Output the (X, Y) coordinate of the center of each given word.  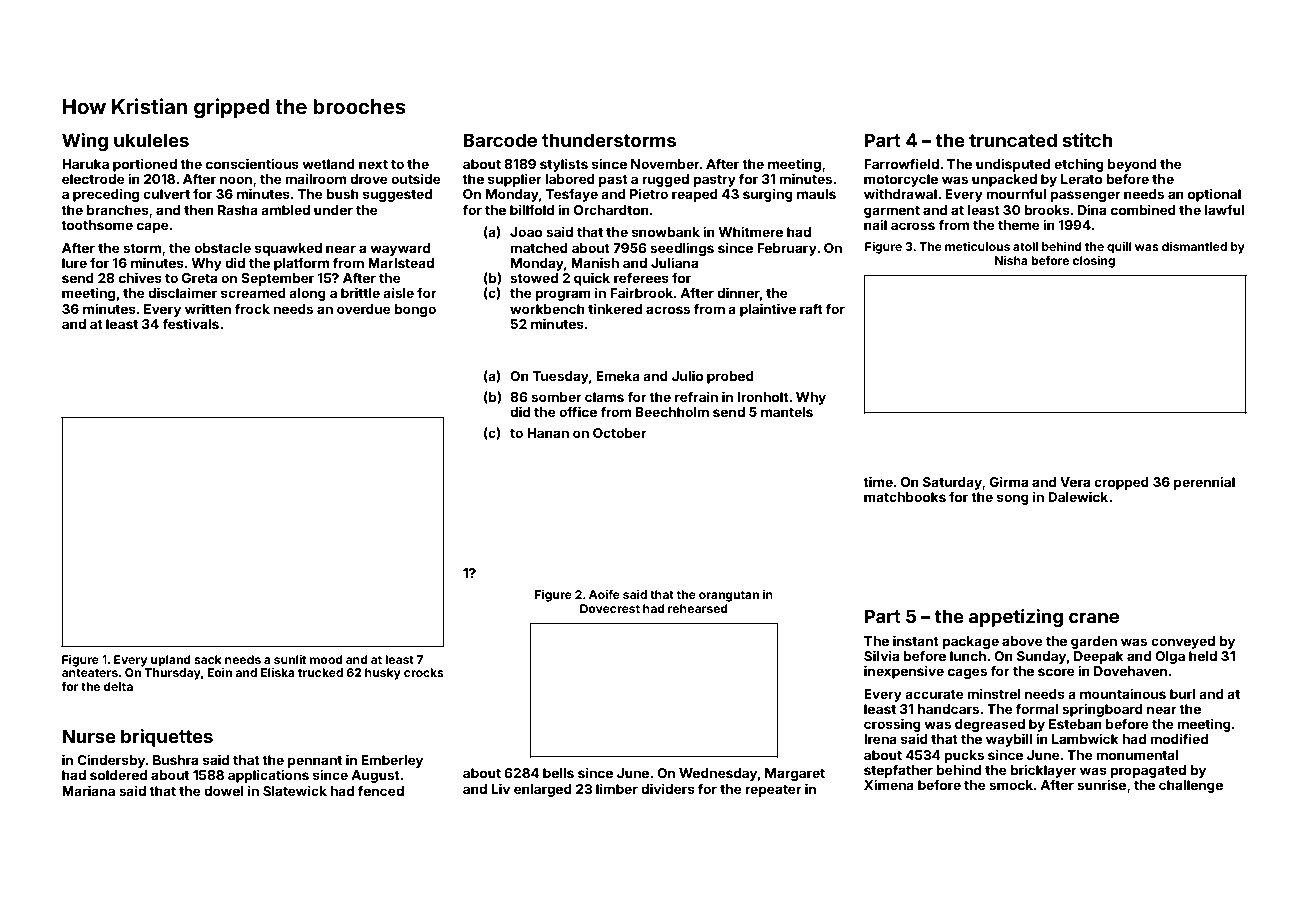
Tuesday (561, 377)
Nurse (89, 736)
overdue (364, 309)
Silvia (881, 655)
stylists (564, 165)
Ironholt (763, 397)
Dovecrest (610, 608)
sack (208, 659)
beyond (1132, 165)
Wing (85, 142)
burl (1183, 694)
